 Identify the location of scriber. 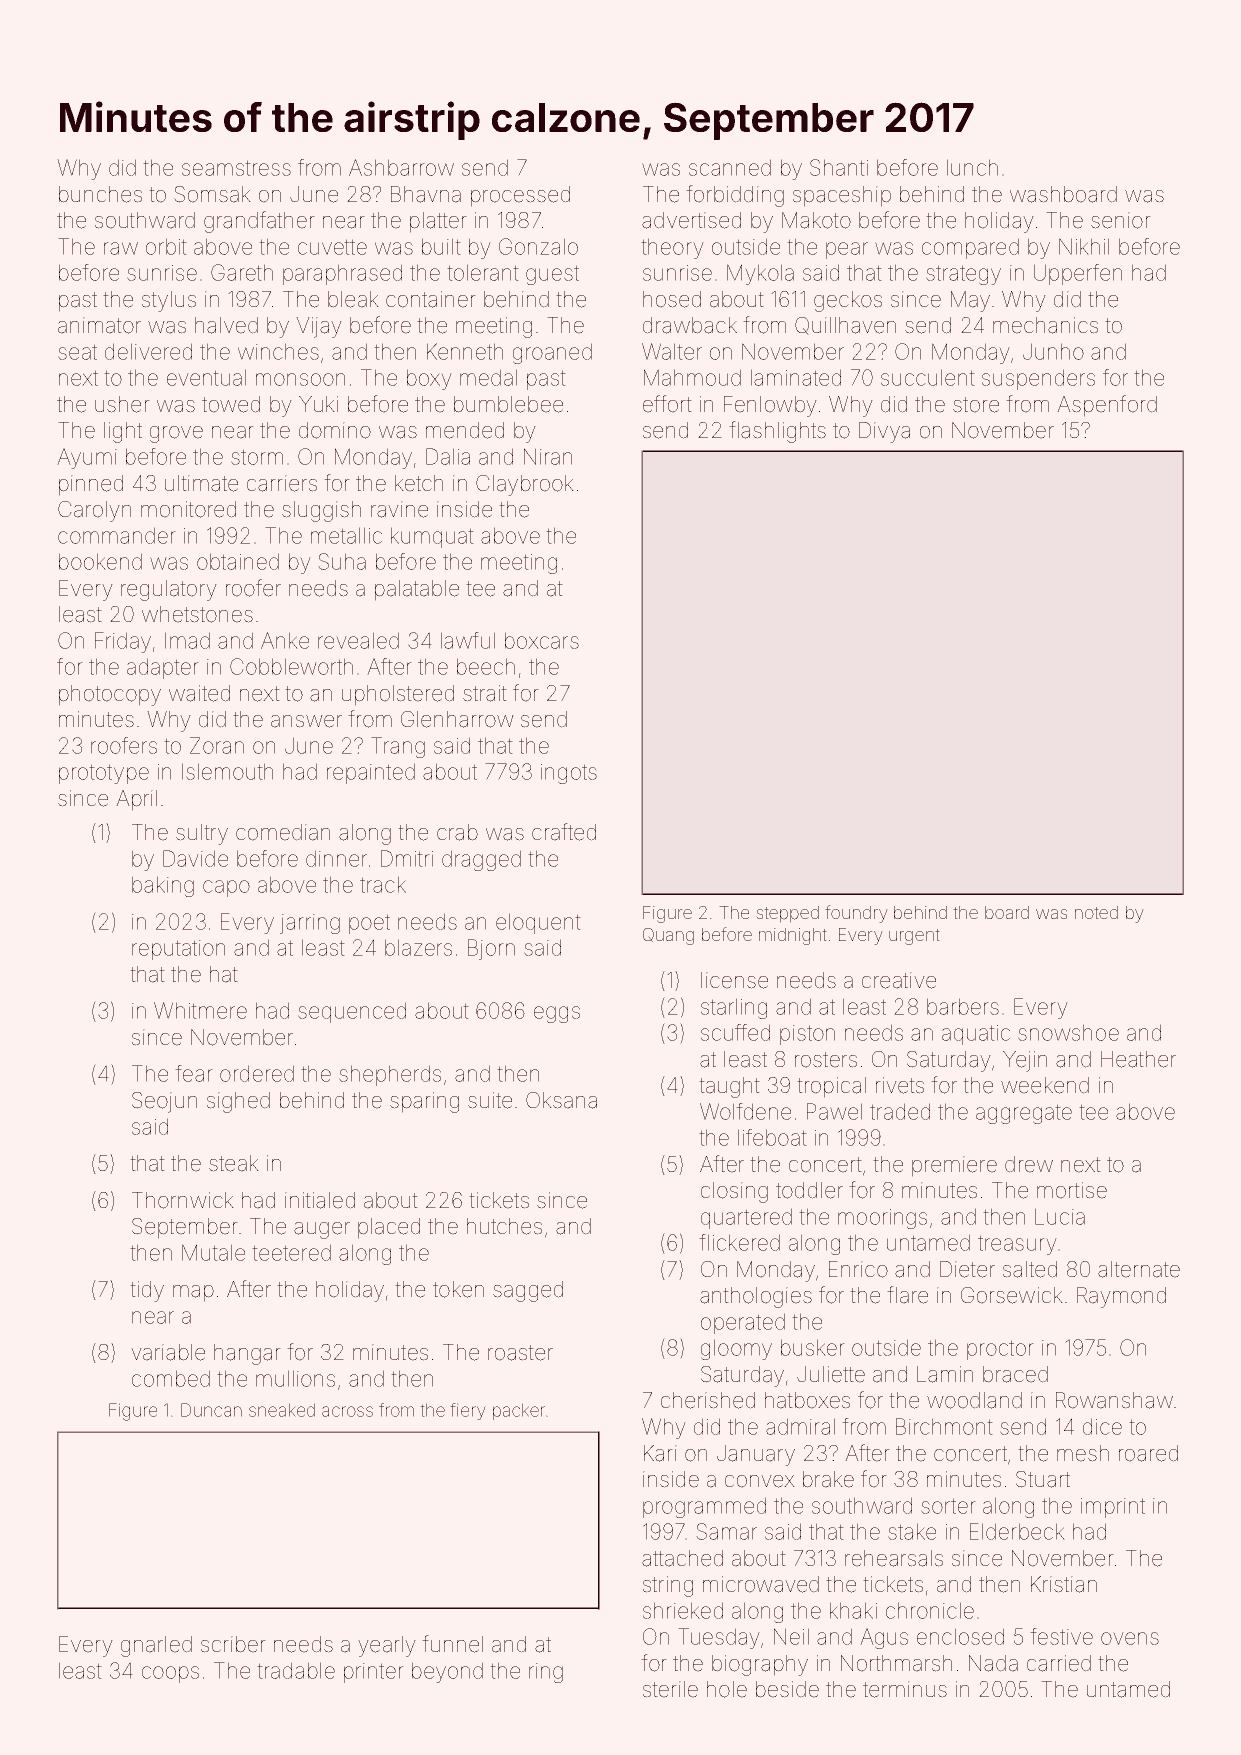
(233, 1644).
